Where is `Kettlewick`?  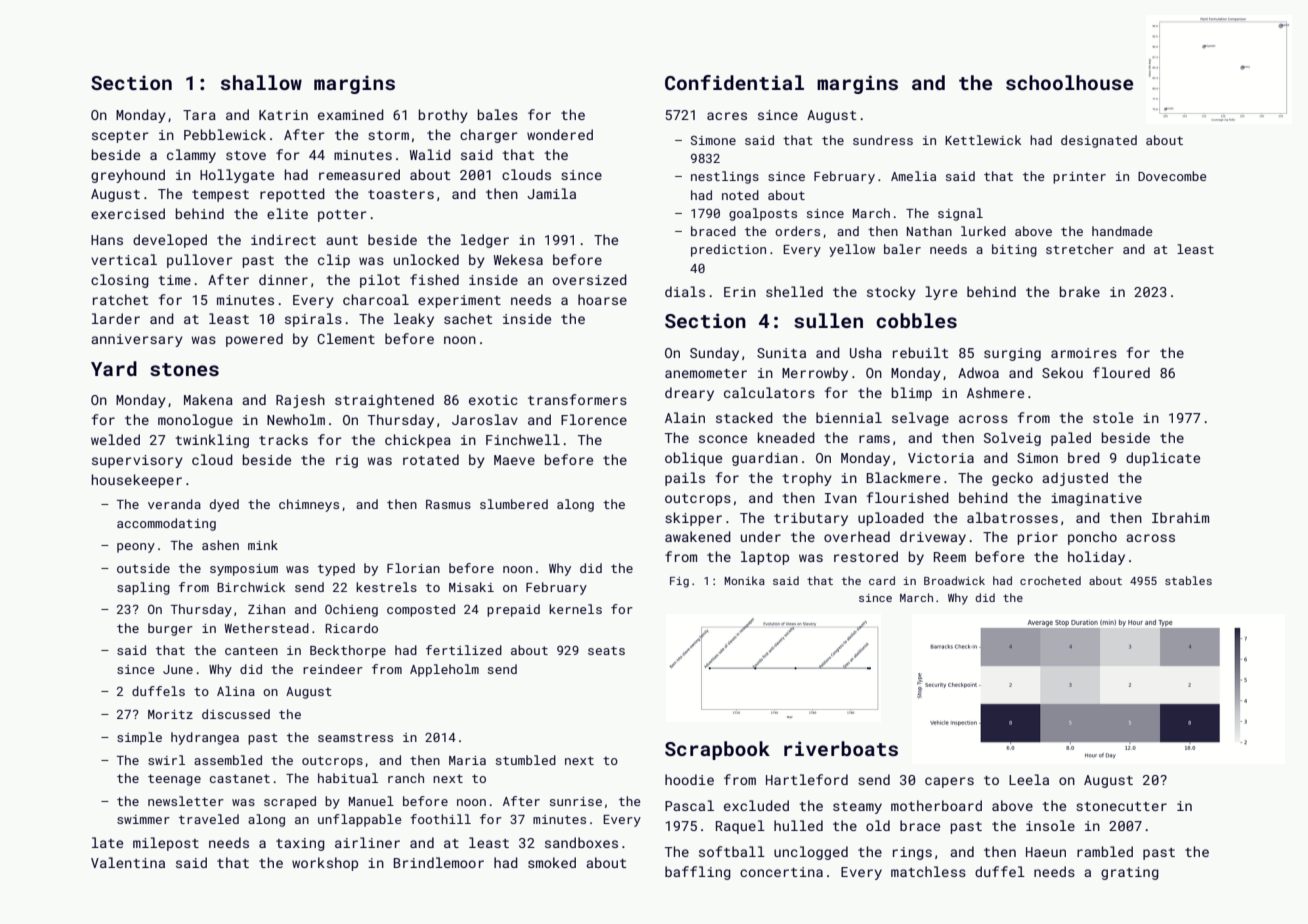
Kettlewick is located at coordinates (983, 140).
